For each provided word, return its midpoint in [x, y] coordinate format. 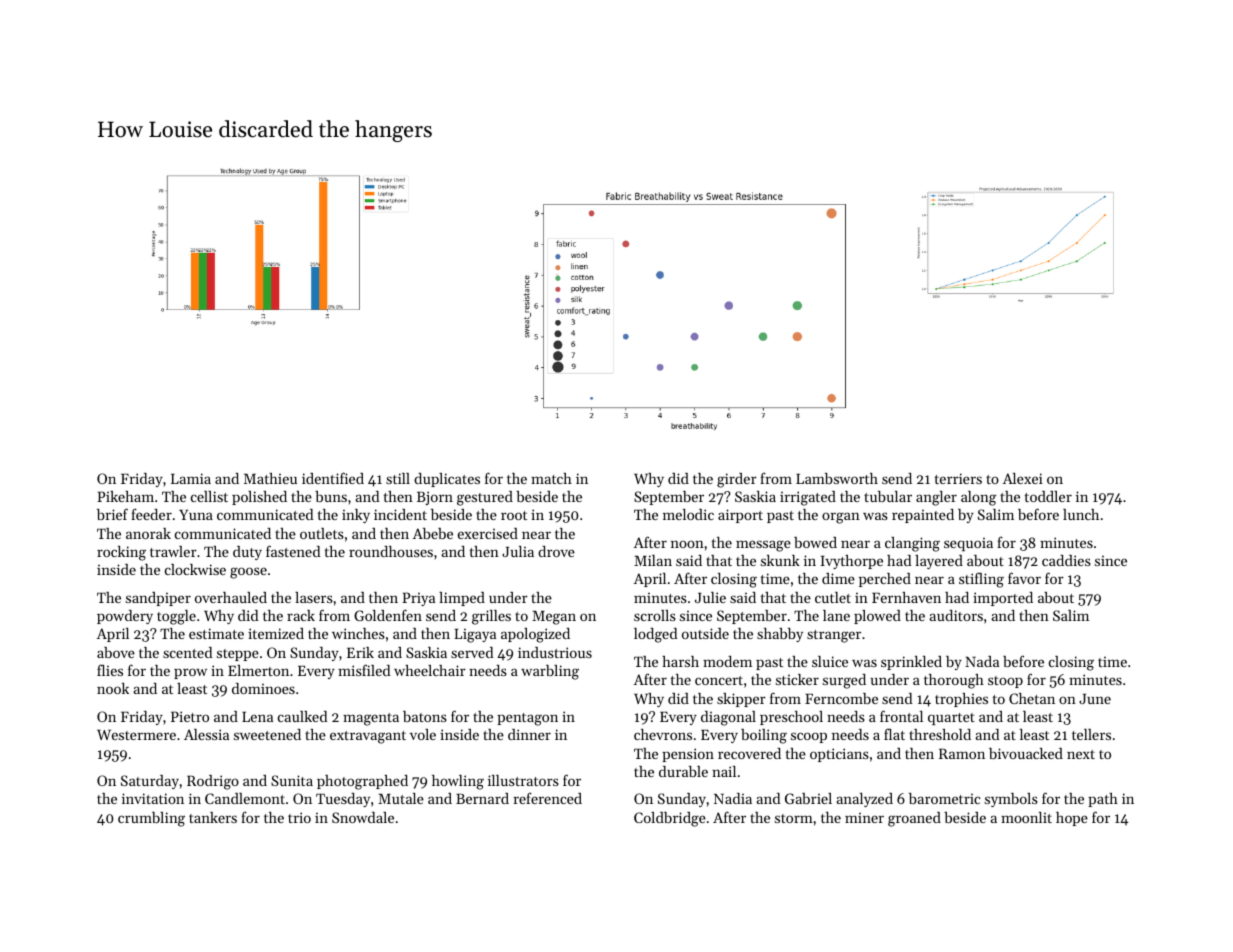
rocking [121, 553]
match [551, 478]
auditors [956, 615]
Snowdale [363, 817]
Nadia [733, 798]
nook [113, 688]
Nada [982, 661]
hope [1072, 819]
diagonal [728, 718]
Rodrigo [213, 782]
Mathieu [270, 478]
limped [462, 599]
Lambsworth [837, 478]
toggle [176, 617]
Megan [554, 618]
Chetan [1032, 698]
